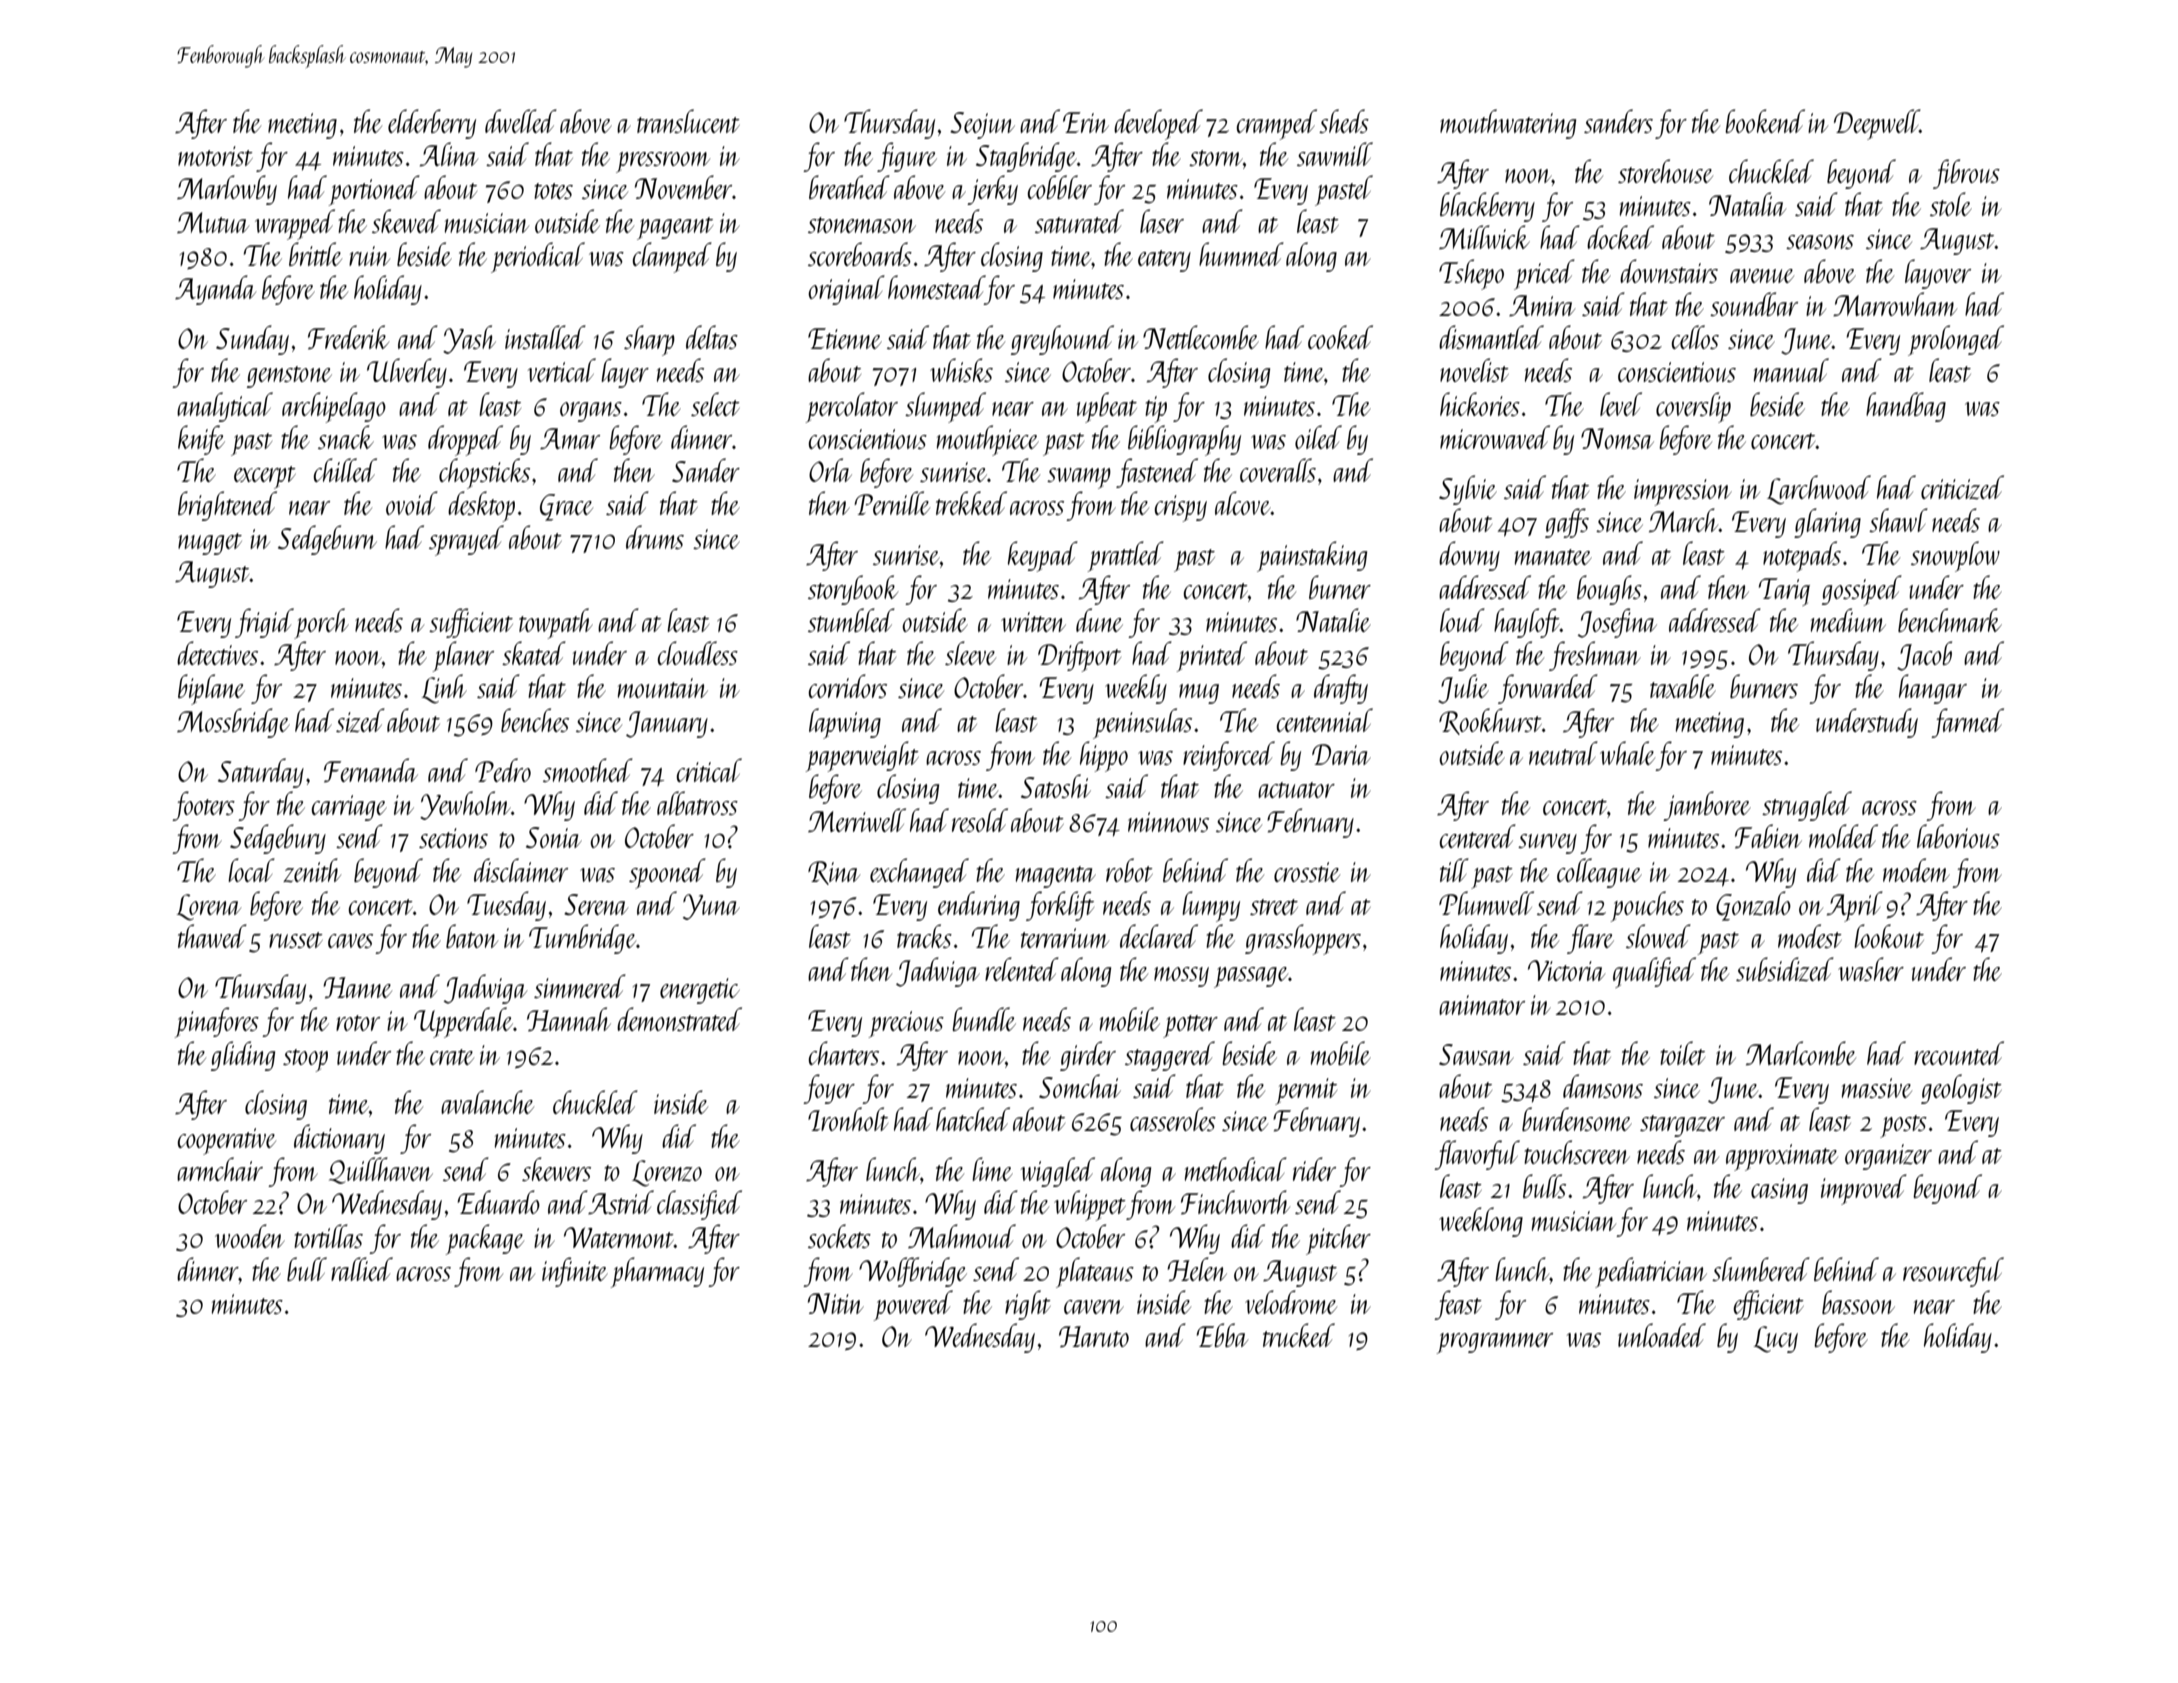 The image size is (2178, 1683). I want to click on bundle, so click(984, 1019).
